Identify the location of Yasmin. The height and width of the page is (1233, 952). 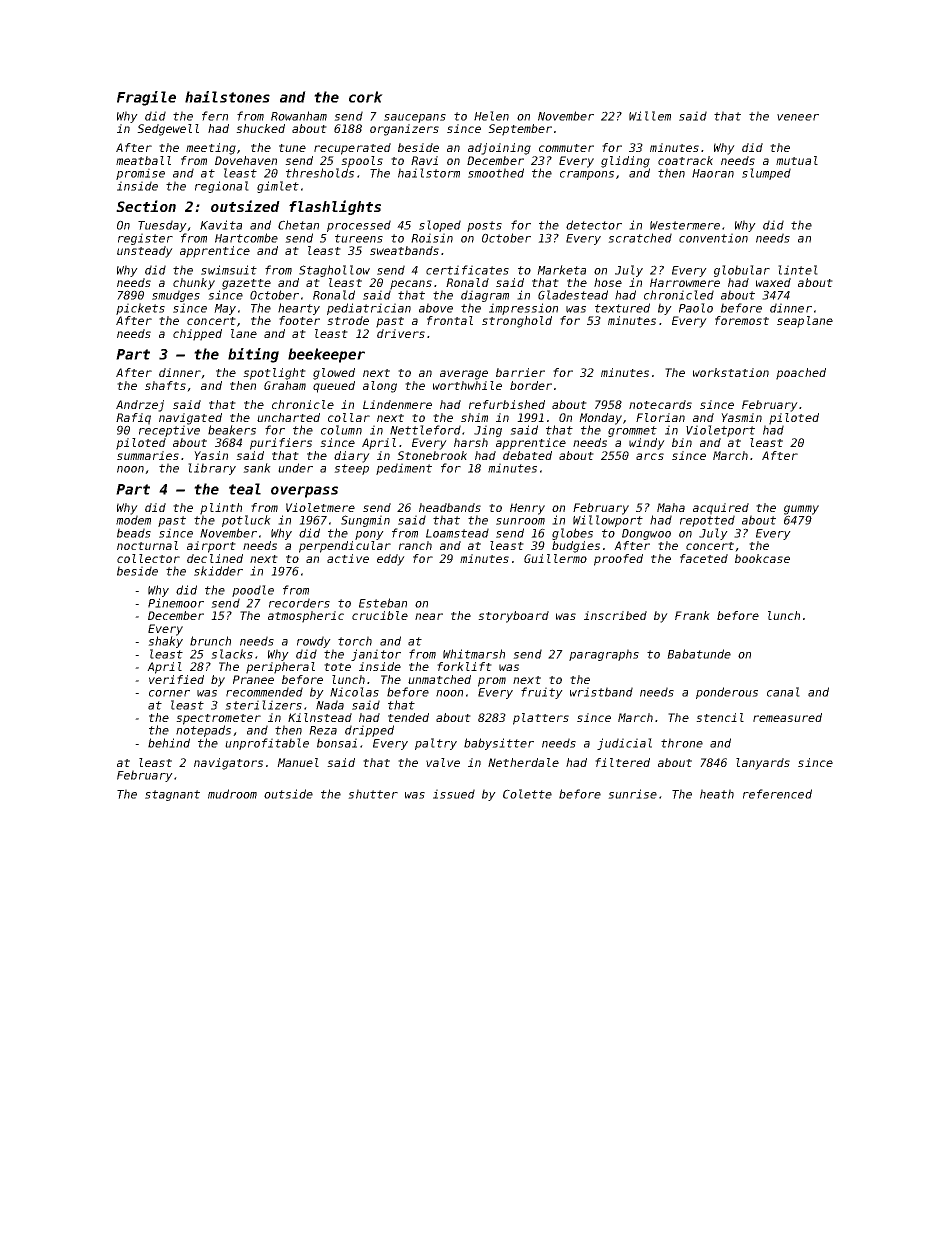
(741, 417).
